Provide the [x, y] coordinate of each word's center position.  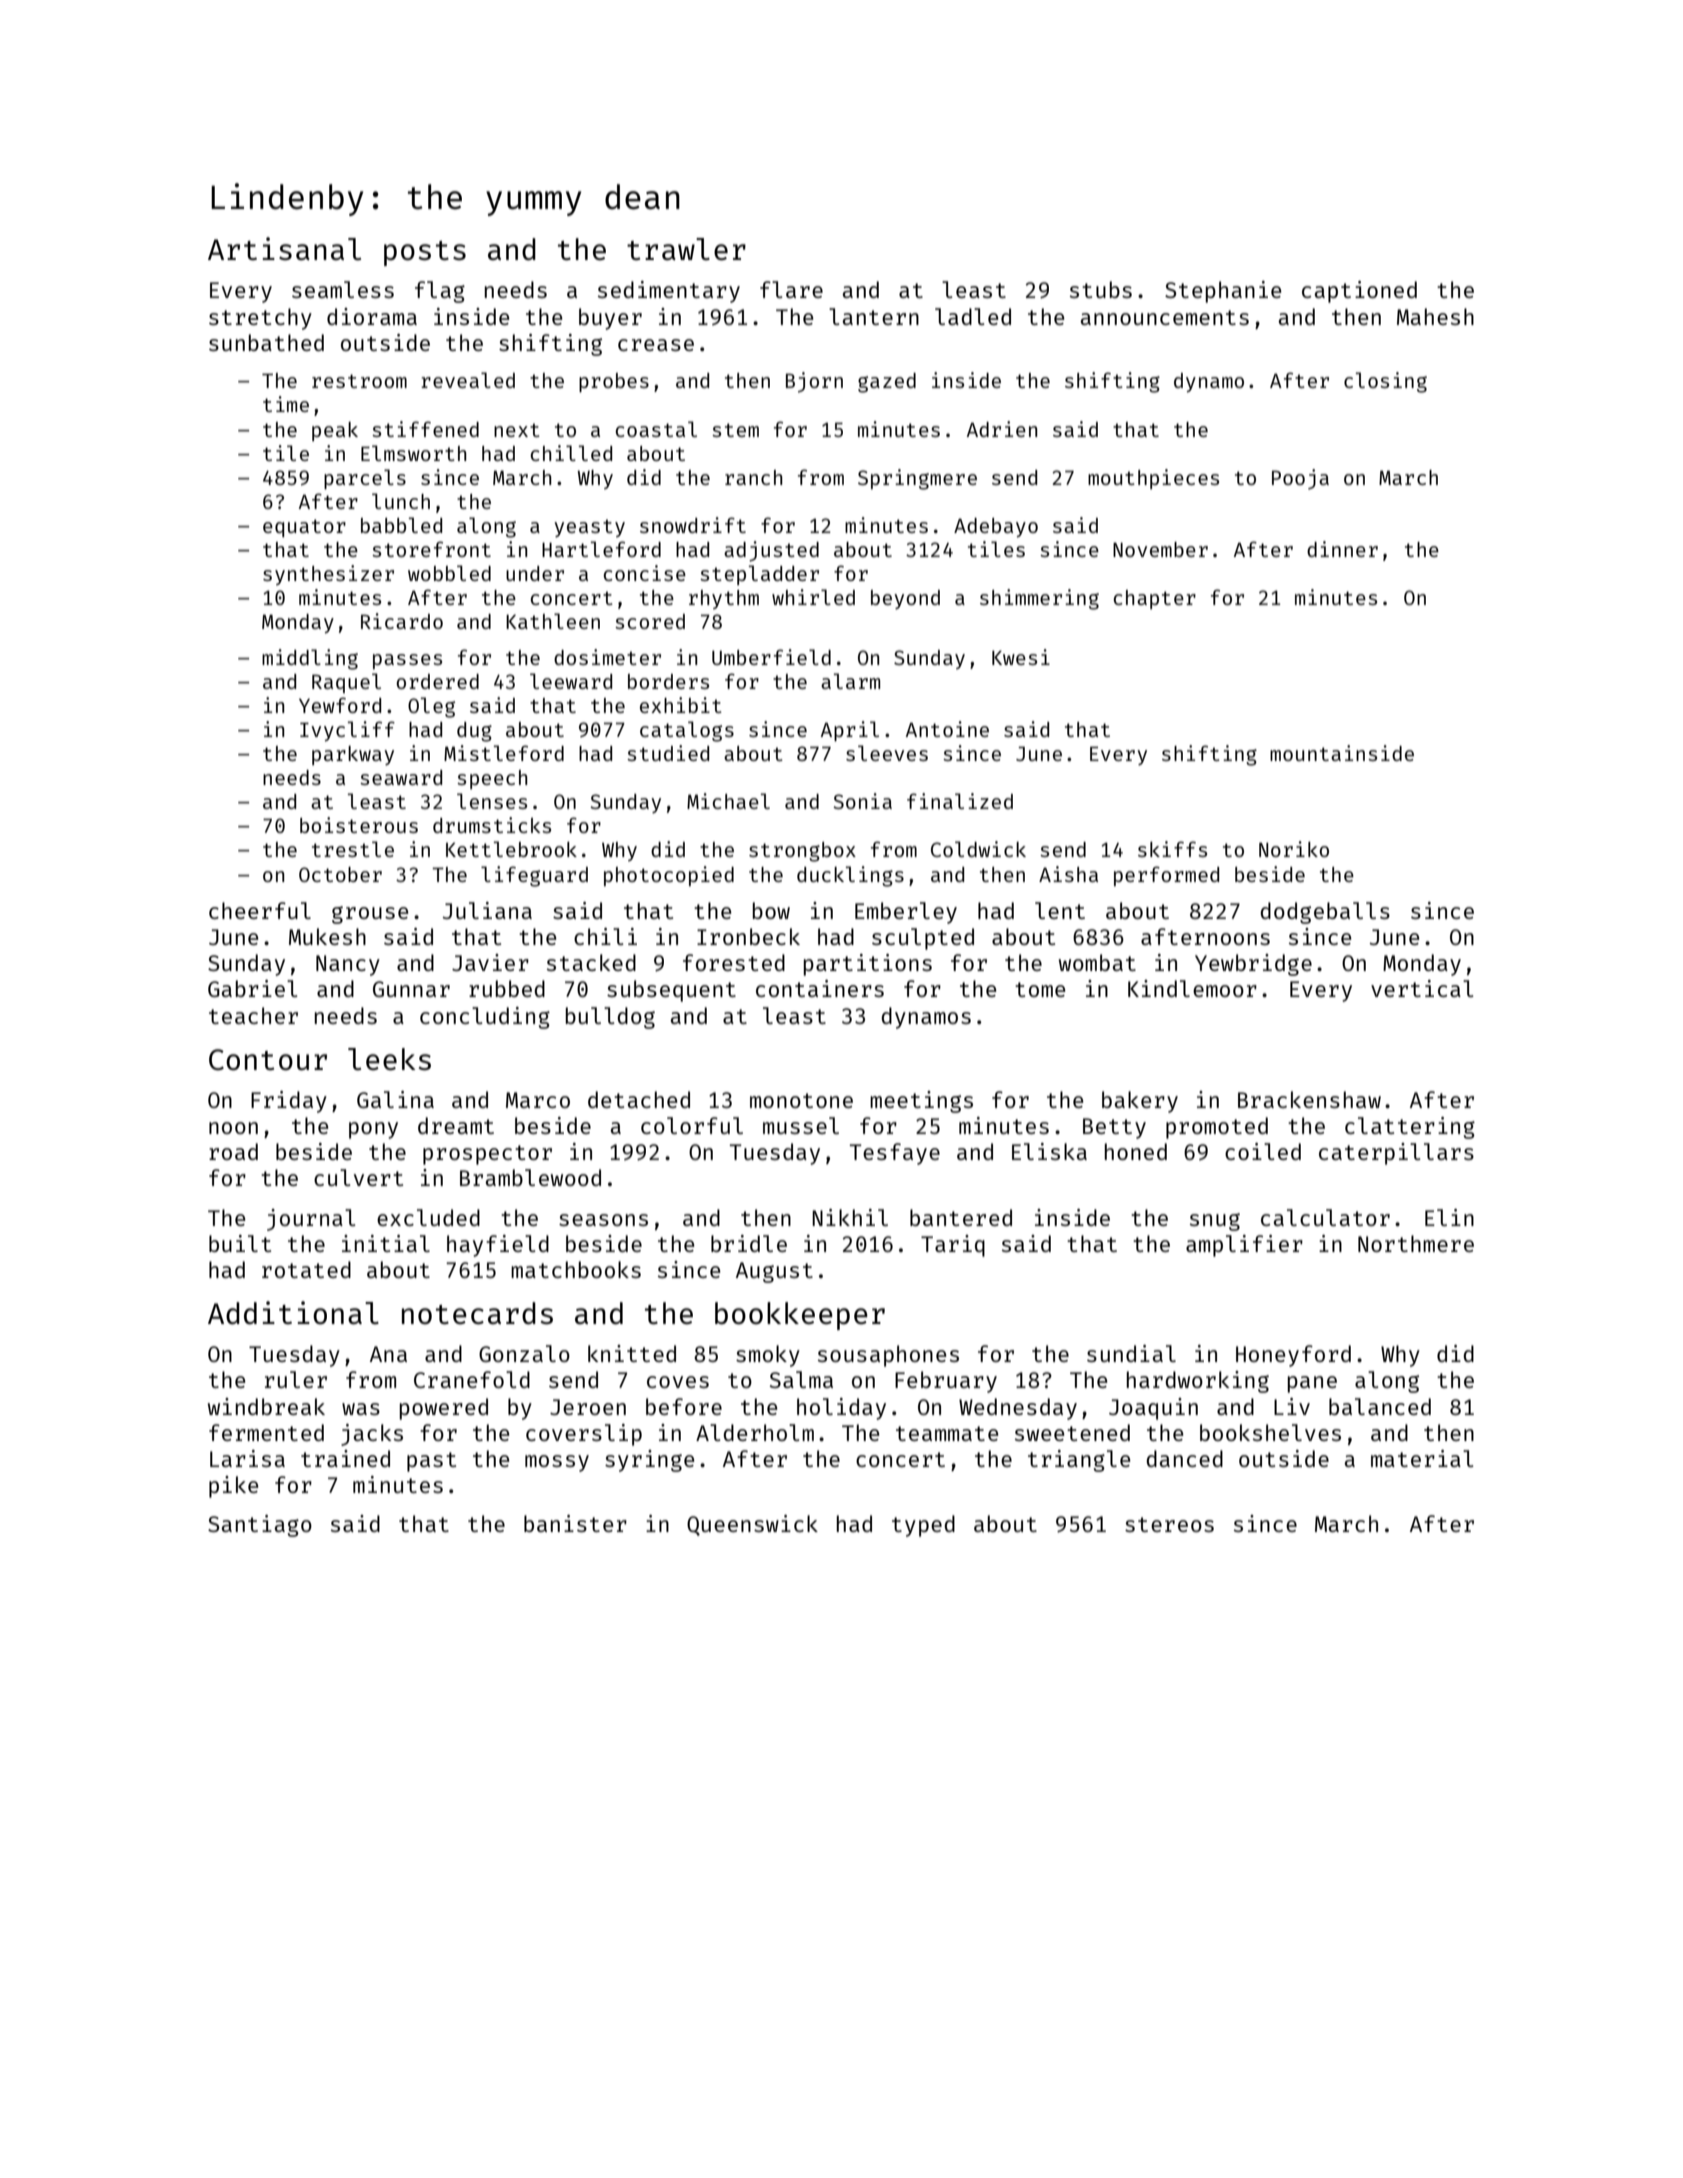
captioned [1359, 292]
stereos [1169, 1524]
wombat [1097, 962]
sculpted [923, 939]
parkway [353, 755]
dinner [1342, 549]
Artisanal [284, 248]
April [850, 731]
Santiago [260, 1526]
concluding [485, 1018]
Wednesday [1018, 1409]
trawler [686, 249]
